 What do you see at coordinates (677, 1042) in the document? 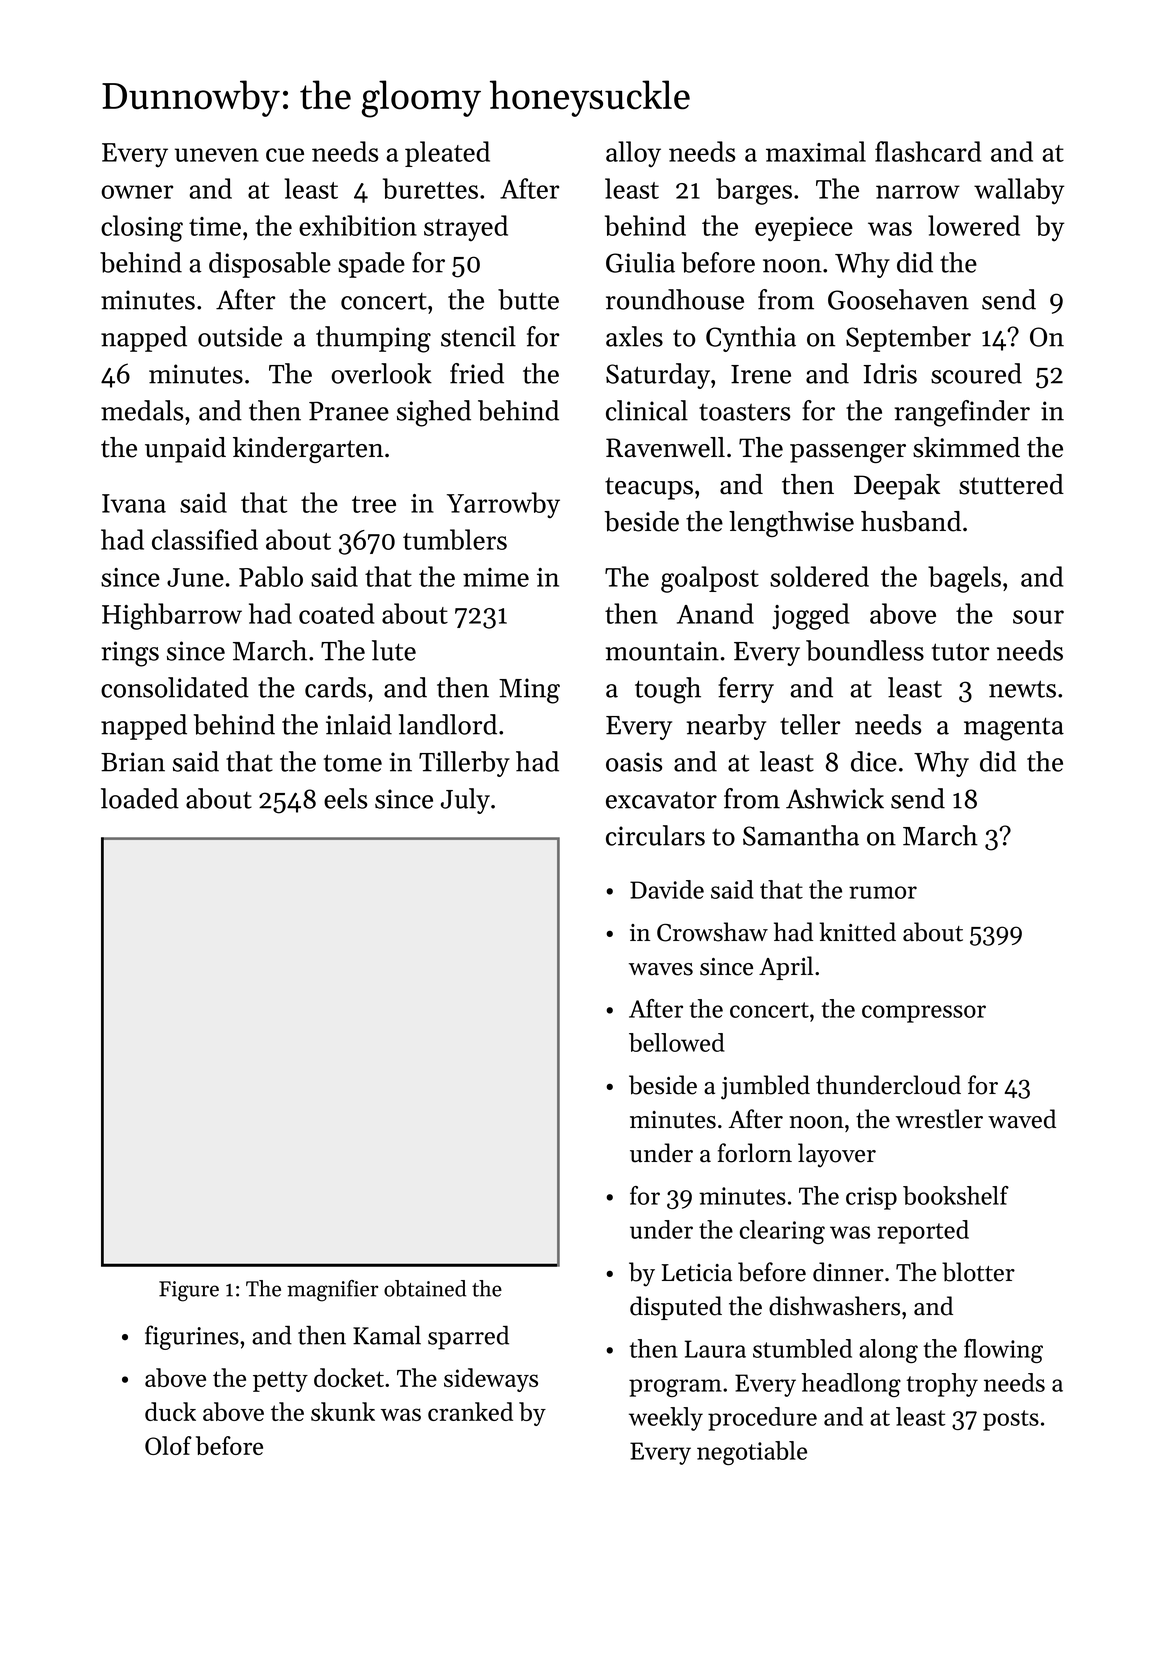
I see `bellowed` at bounding box center [677, 1042].
